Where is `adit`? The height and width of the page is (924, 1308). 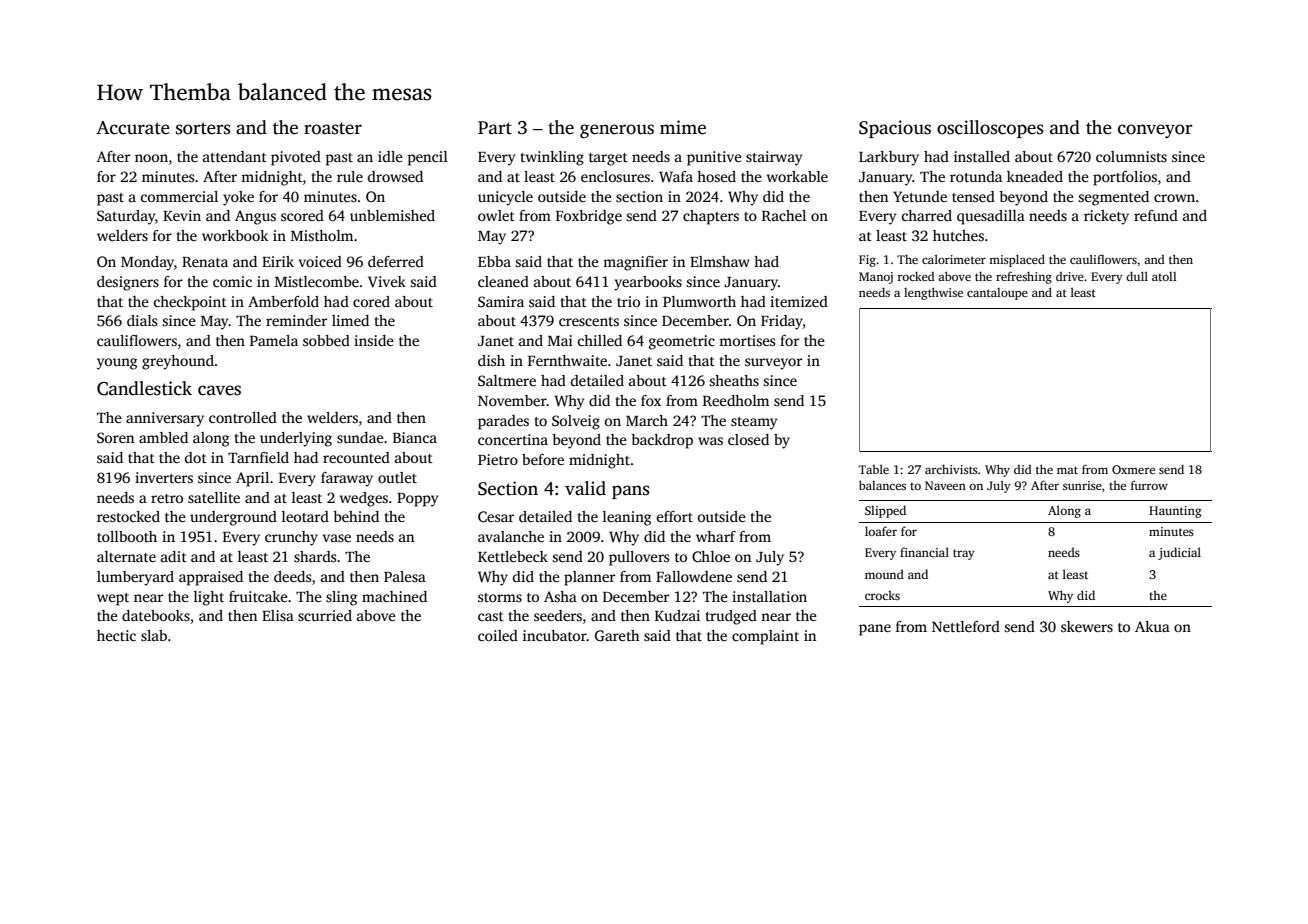
adit is located at coordinates (174, 556).
